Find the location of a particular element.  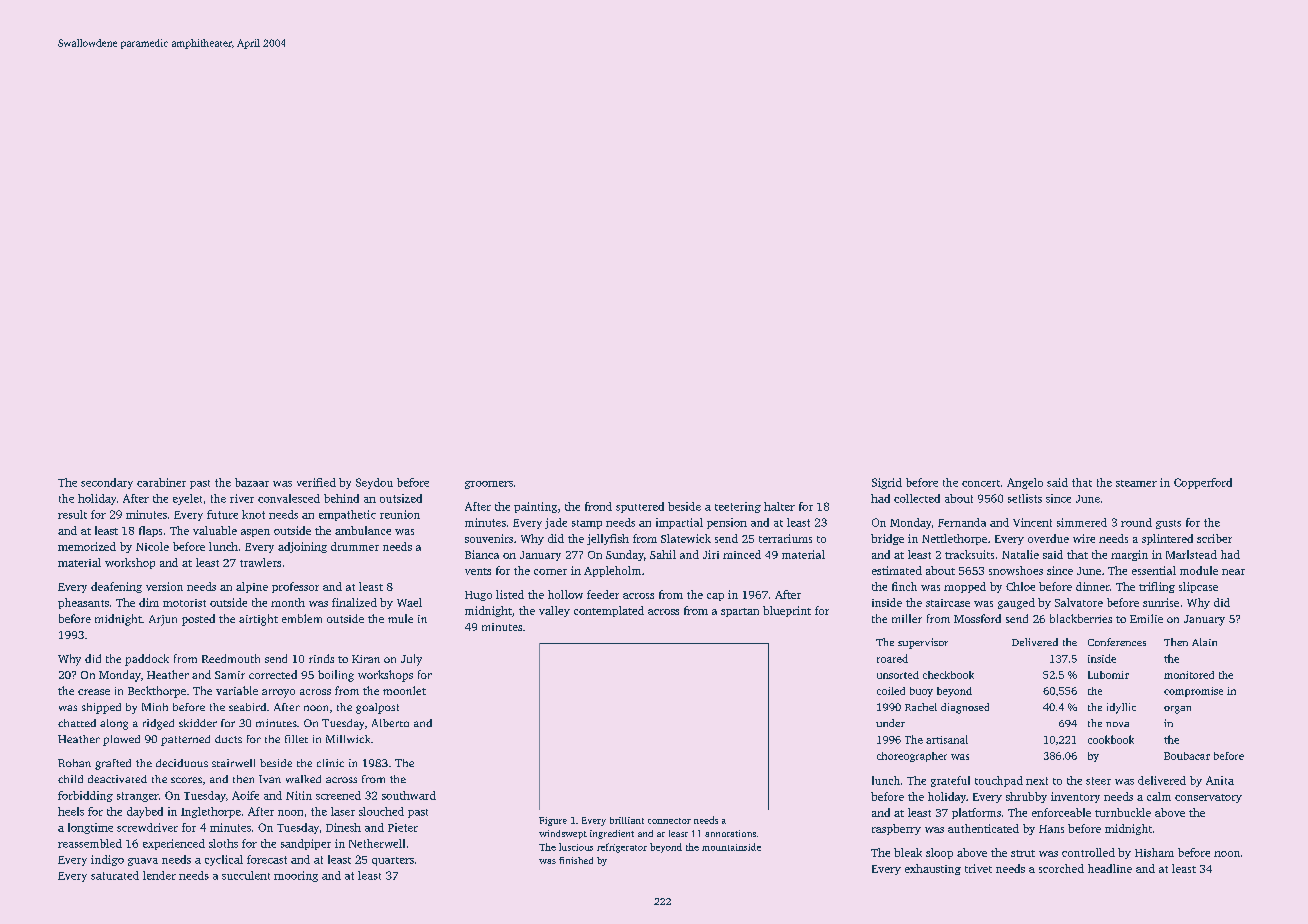

verified is located at coordinates (316, 482).
